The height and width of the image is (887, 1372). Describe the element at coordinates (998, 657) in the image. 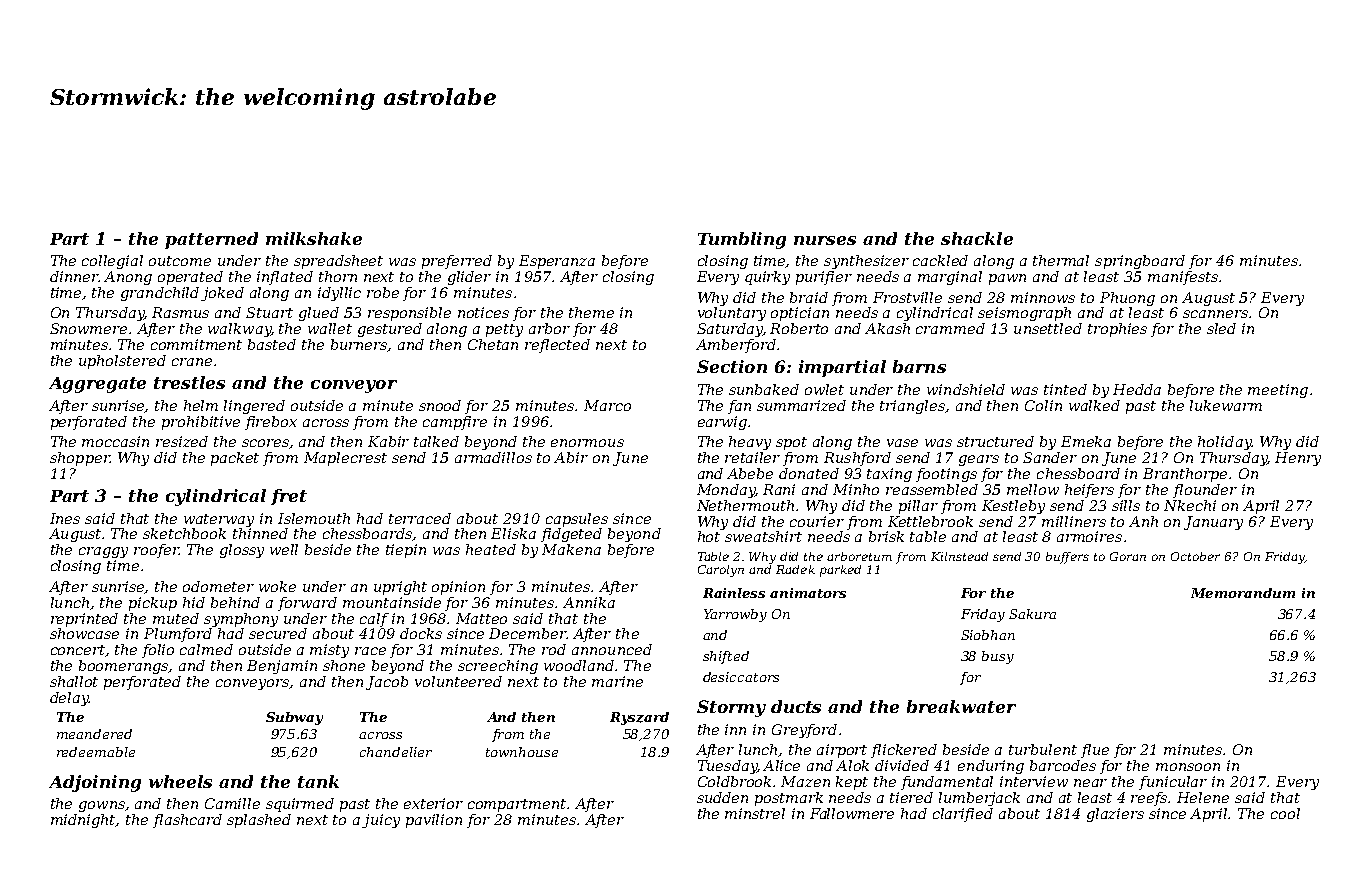

I see `busy` at that location.
